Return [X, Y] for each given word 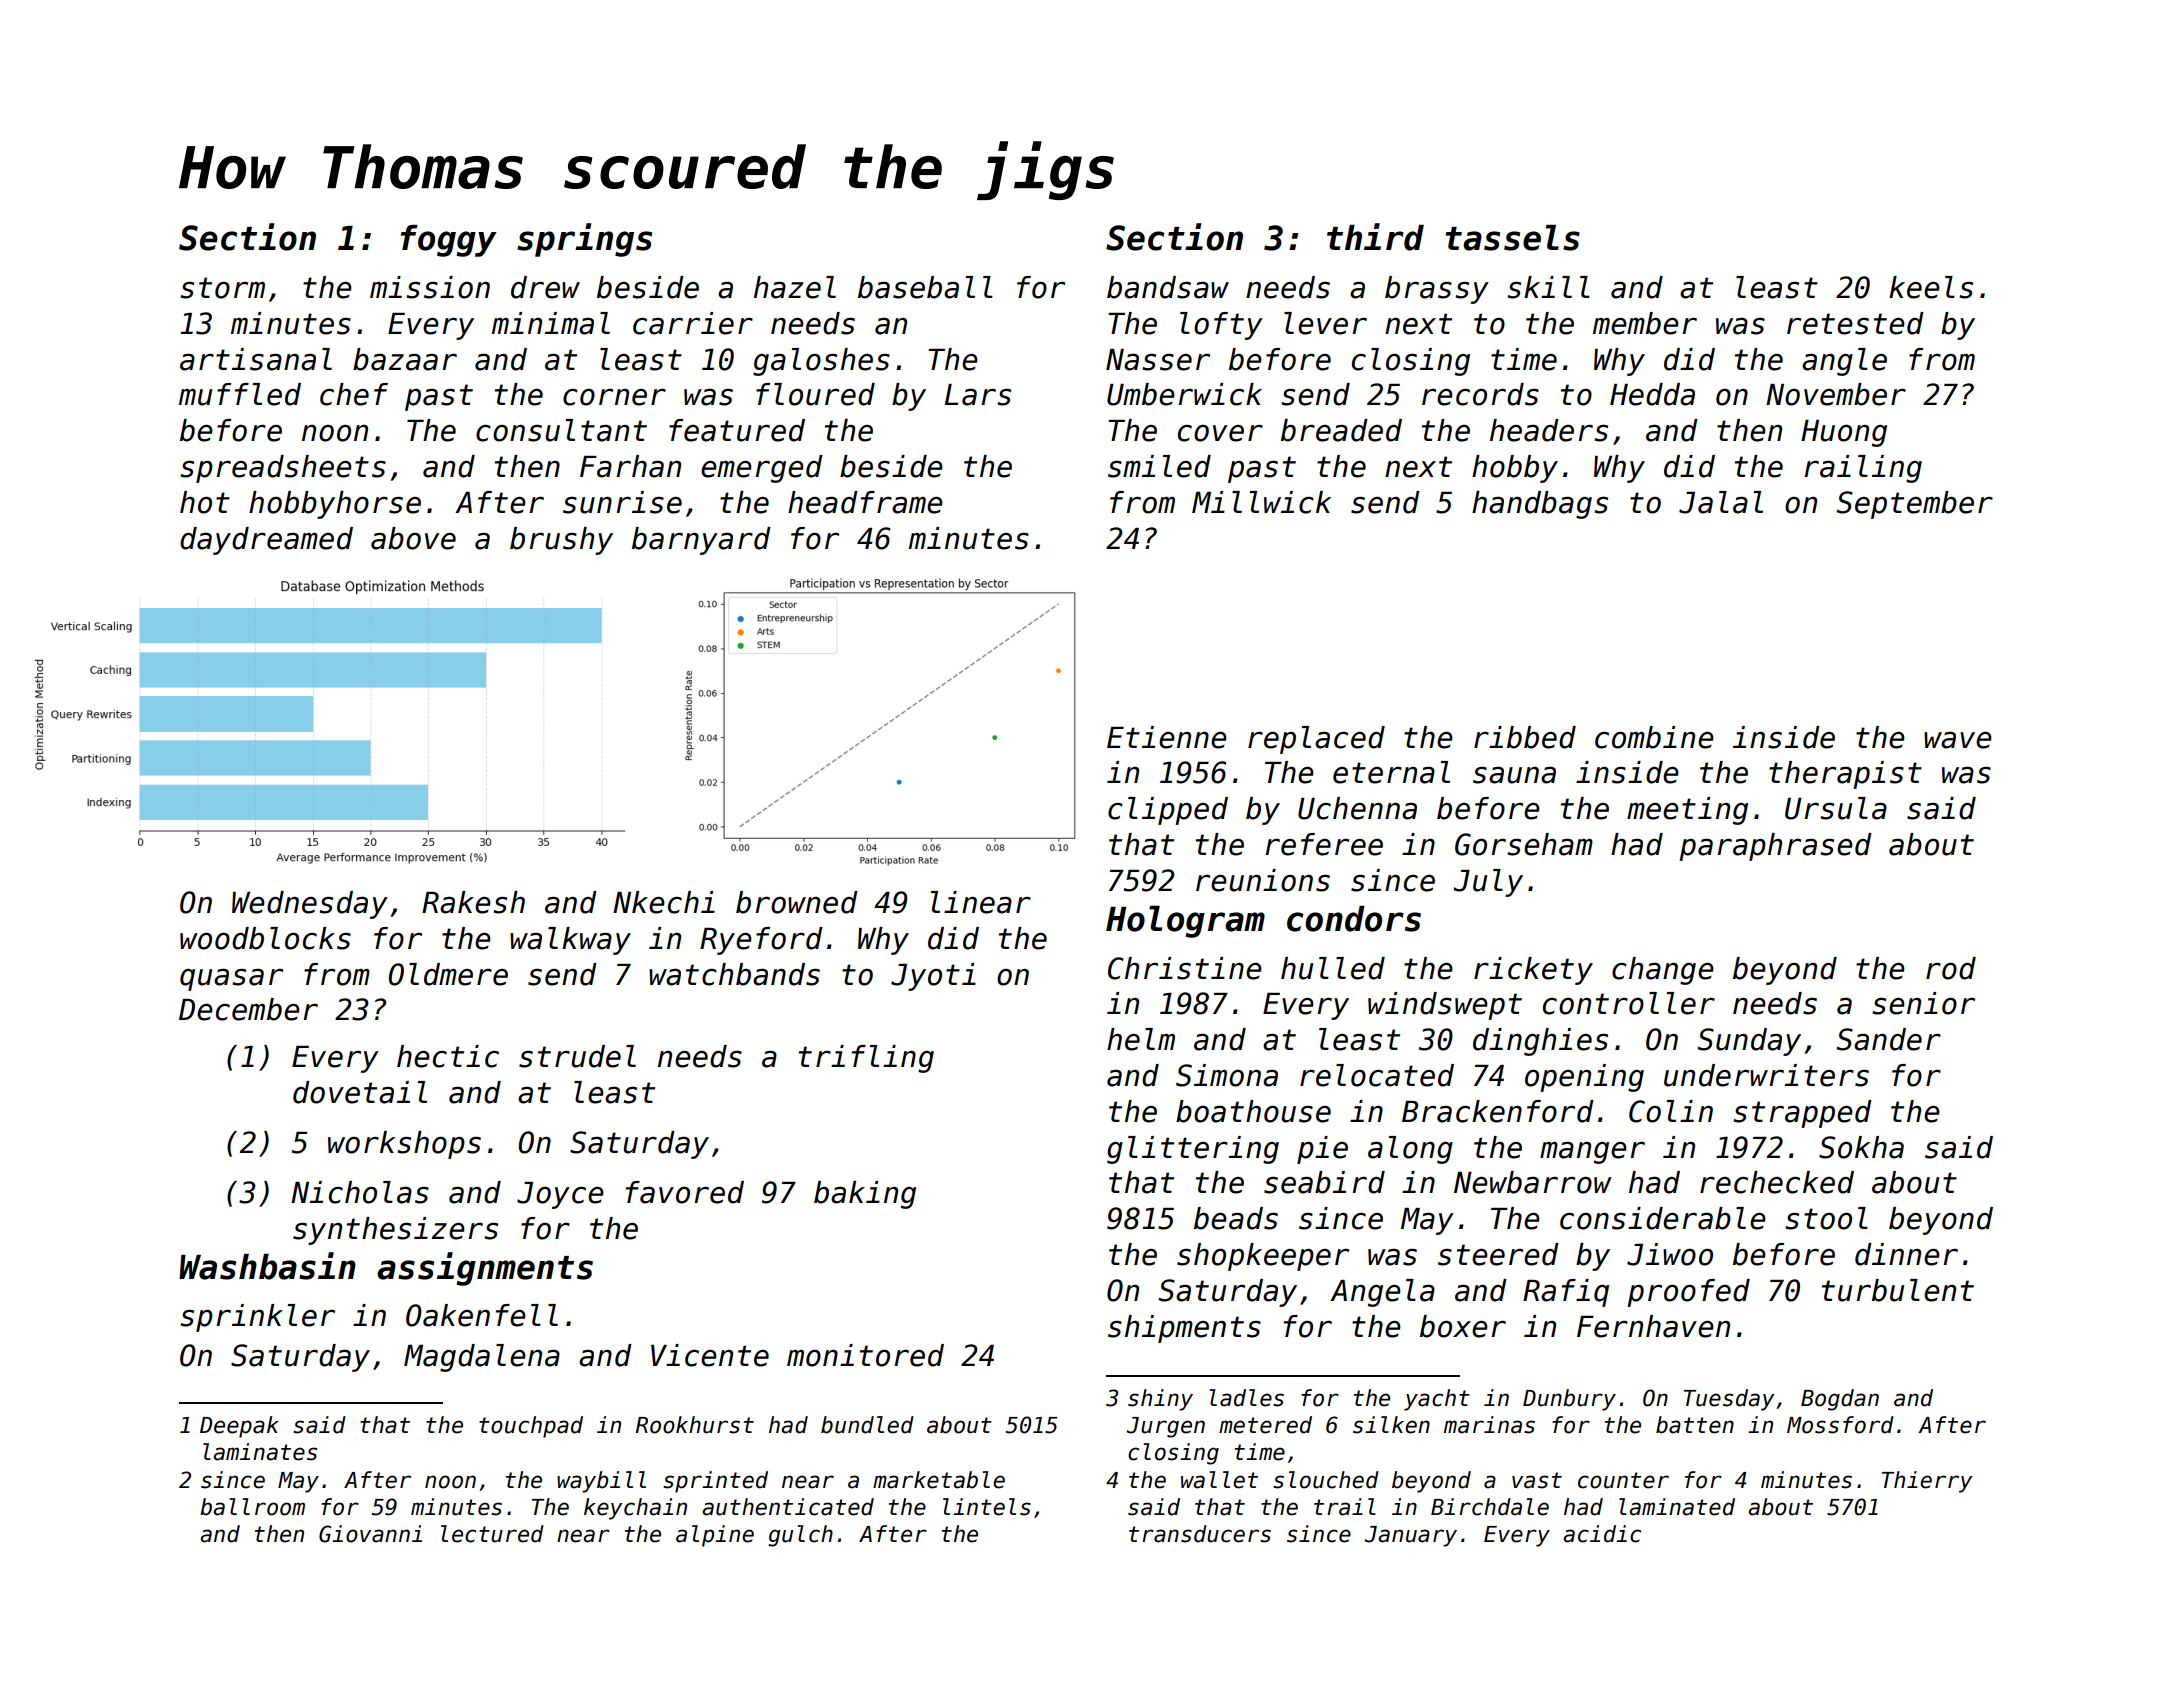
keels [1931, 287]
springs [584, 240]
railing [1863, 469]
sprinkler [257, 1318]
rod [1951, 968]
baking [865, 1195]
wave [1958, 740]
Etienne [1167, 737]
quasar [231, 979]
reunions [1263, 880]
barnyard [701, 541]
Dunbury [1569, 1400]
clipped [1168, 811]
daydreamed [266, 541]
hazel [795, 287]
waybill [601, 1482]
